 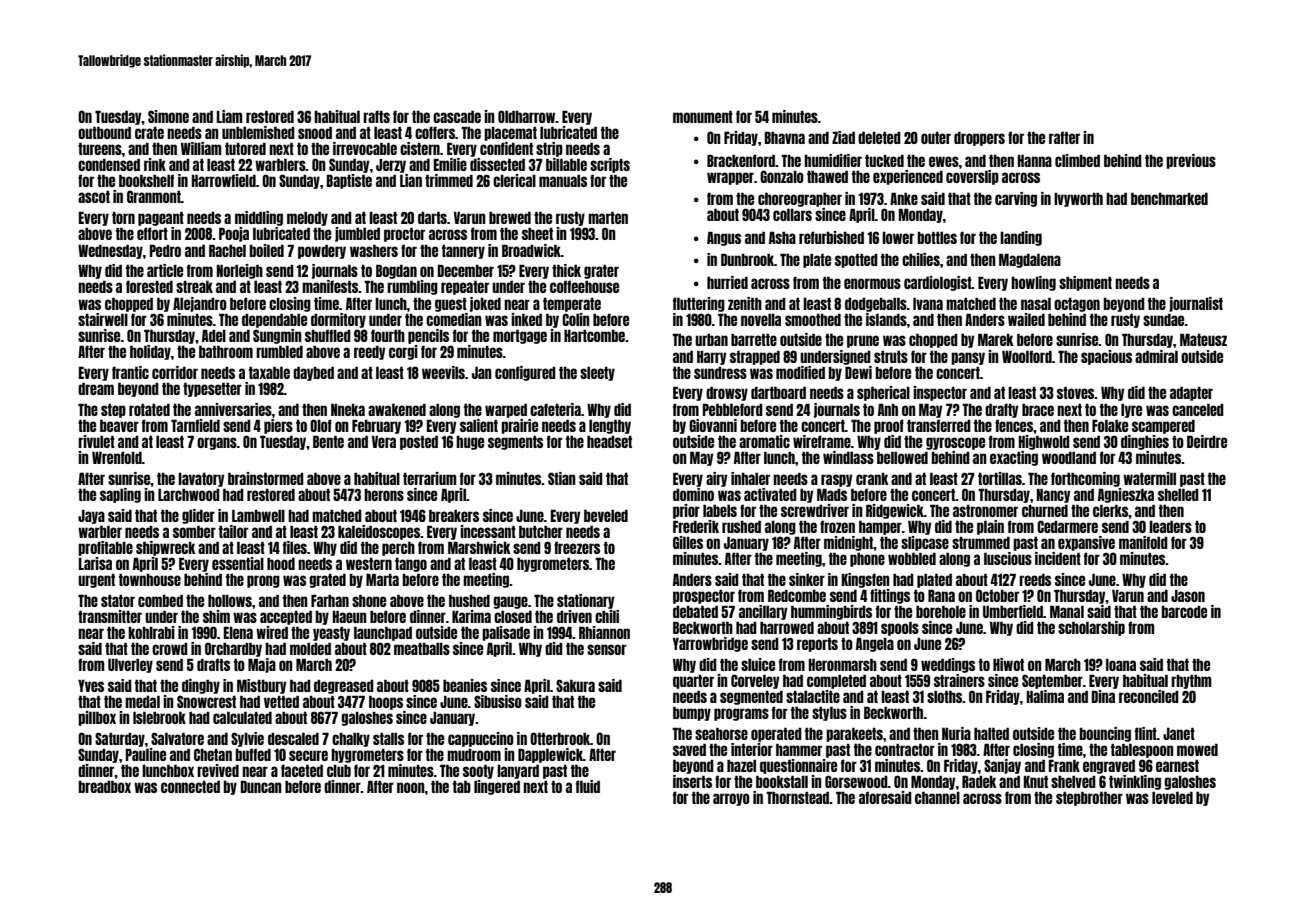 What do you see at coordinates (1044, 442) in the document?
I see `Highwold` at bounding box center [1044, 442].
